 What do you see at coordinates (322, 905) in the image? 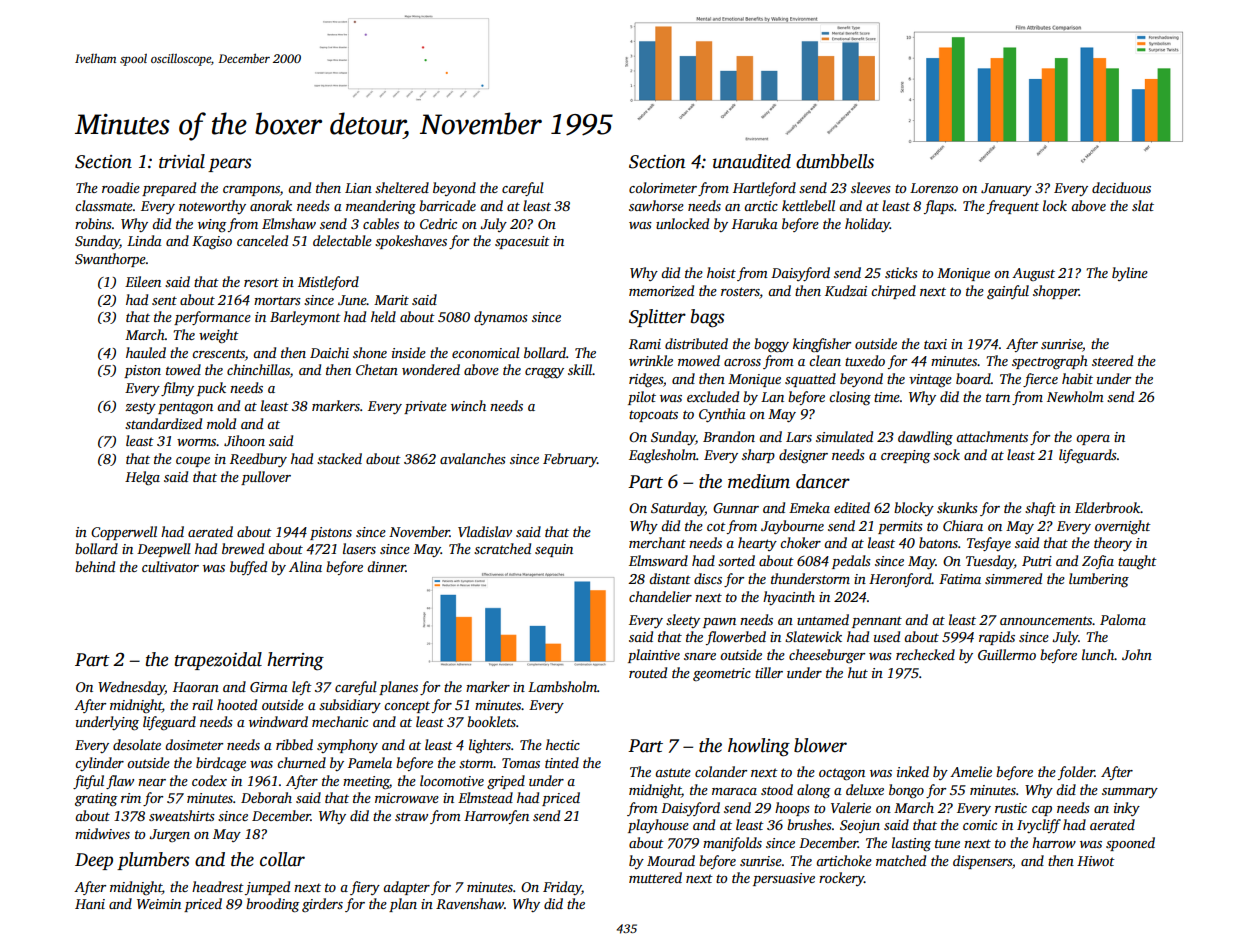
I see `girders` at bounding box center [322, 905].
